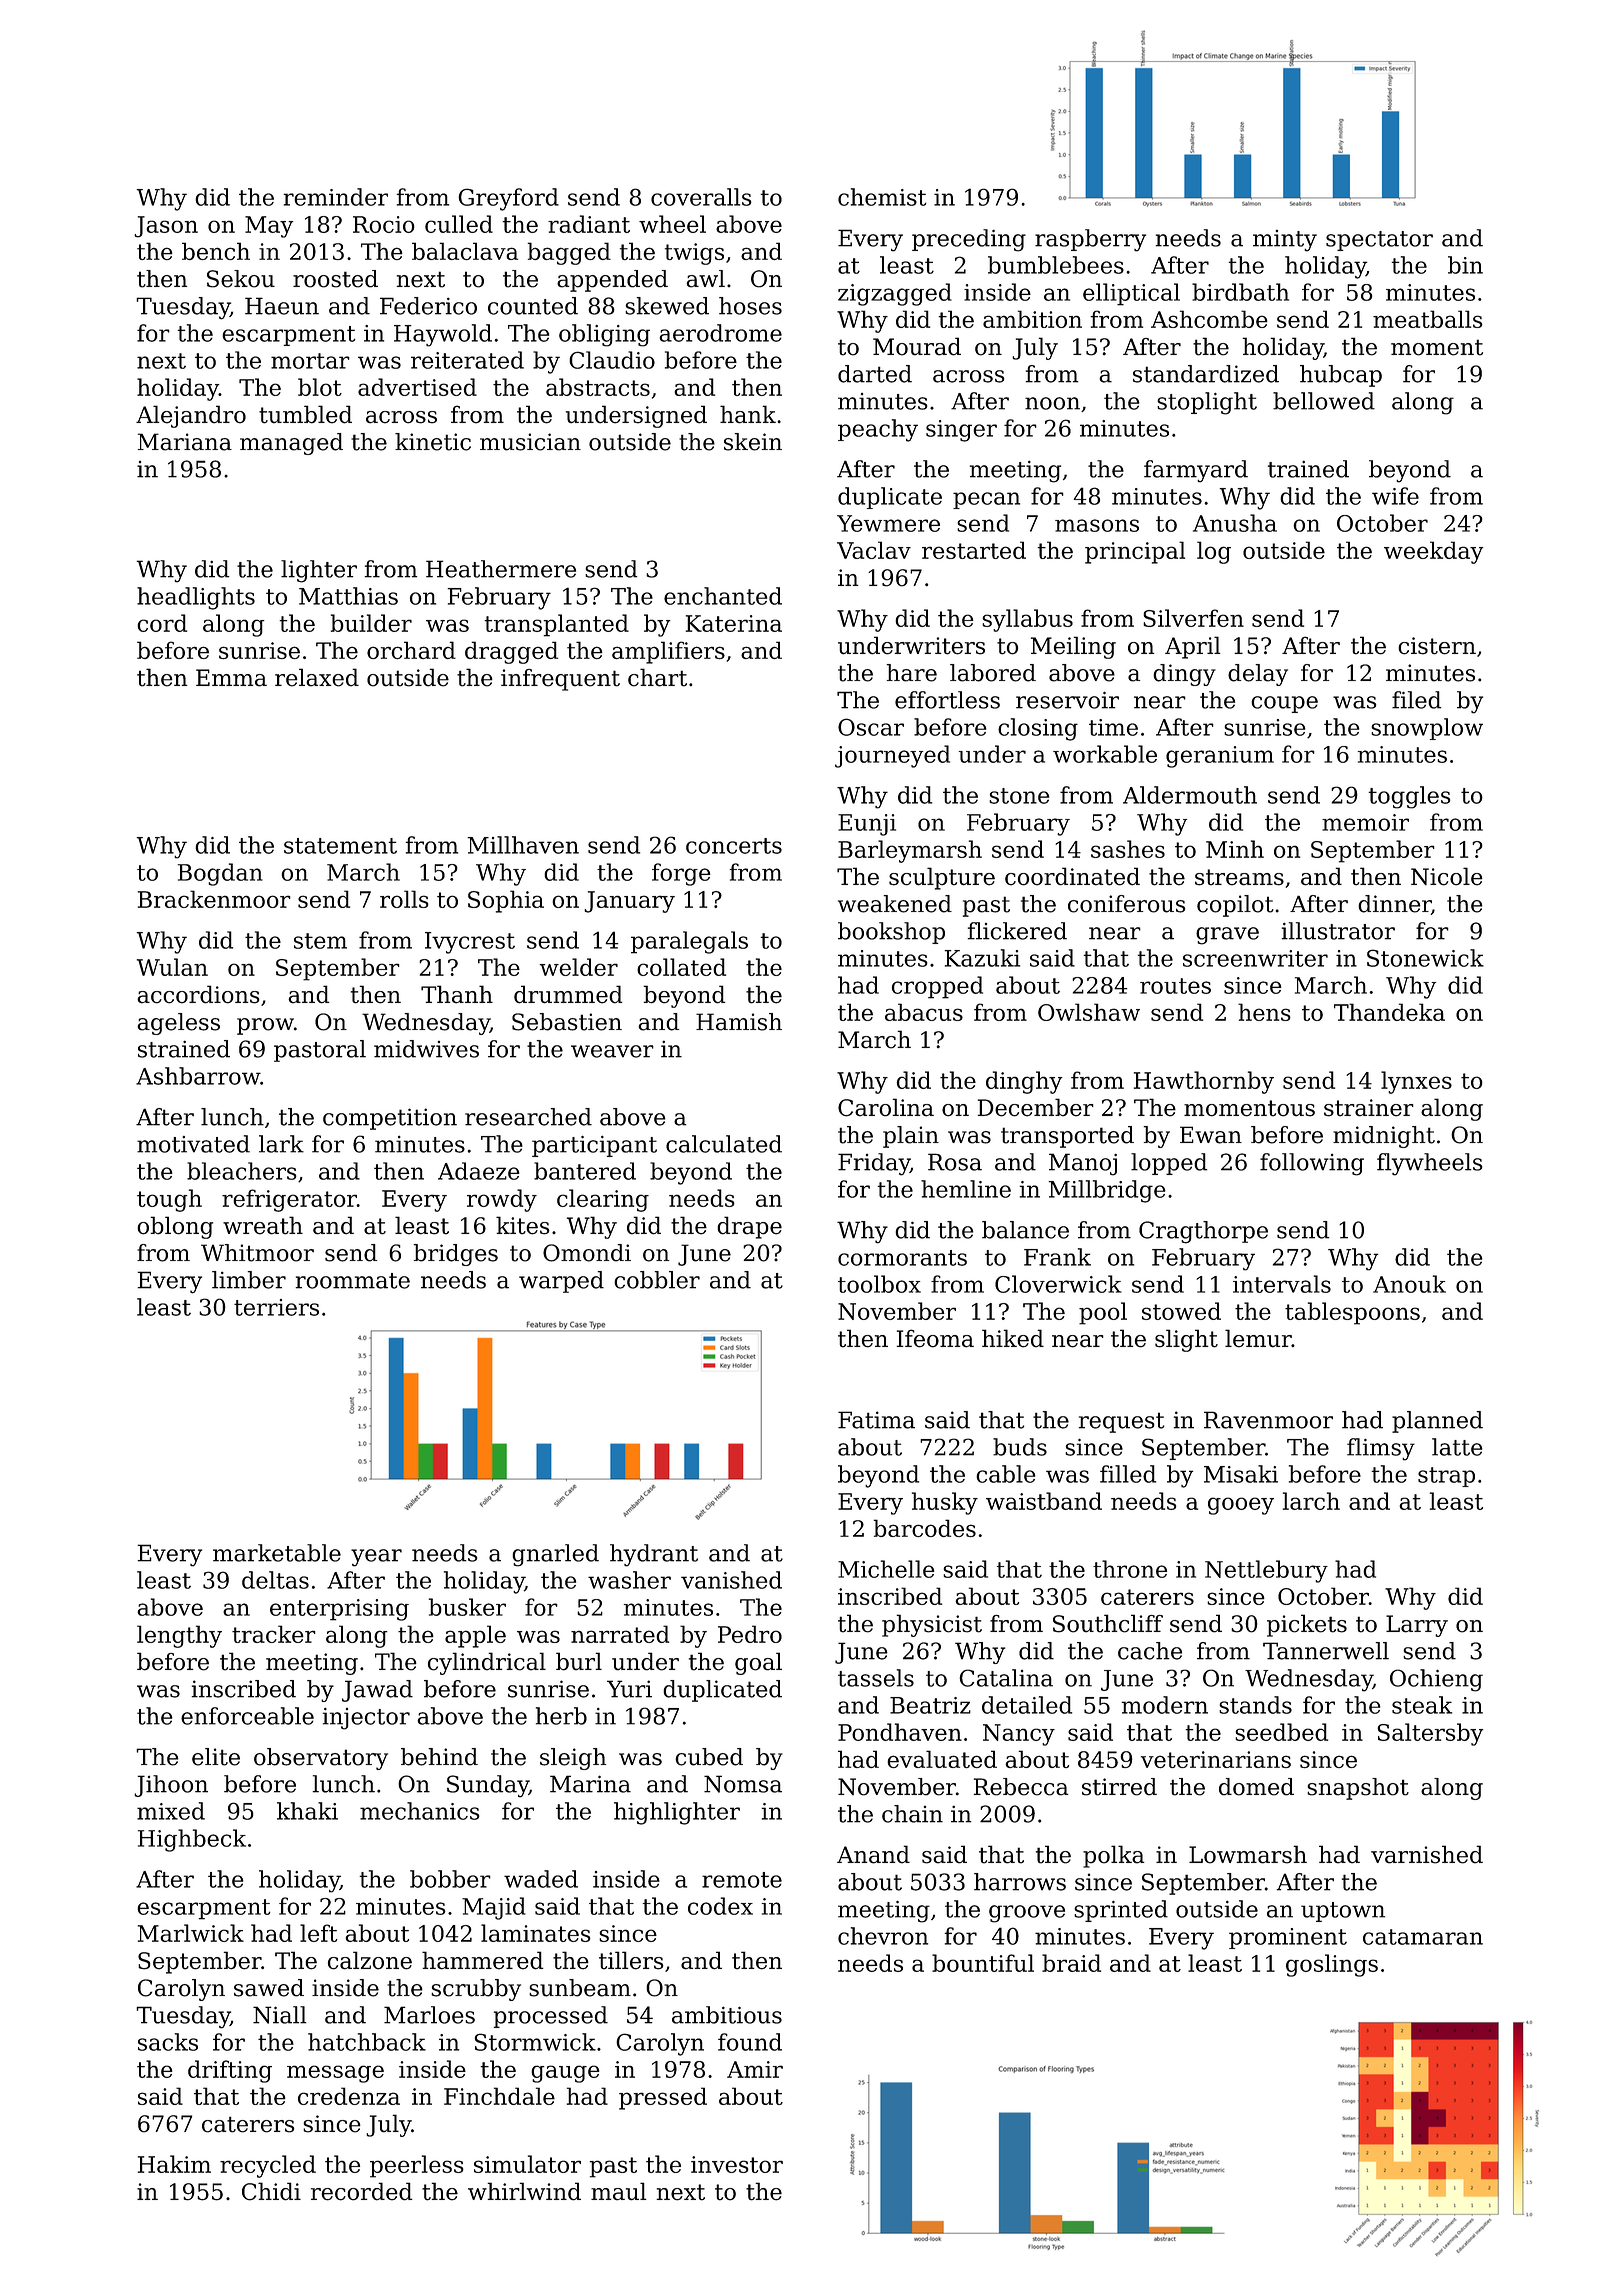 The image size is (1620, 2292). Describe the element at coordinates (1017, 931) in the screenshot. I see `flickered` at that location.
